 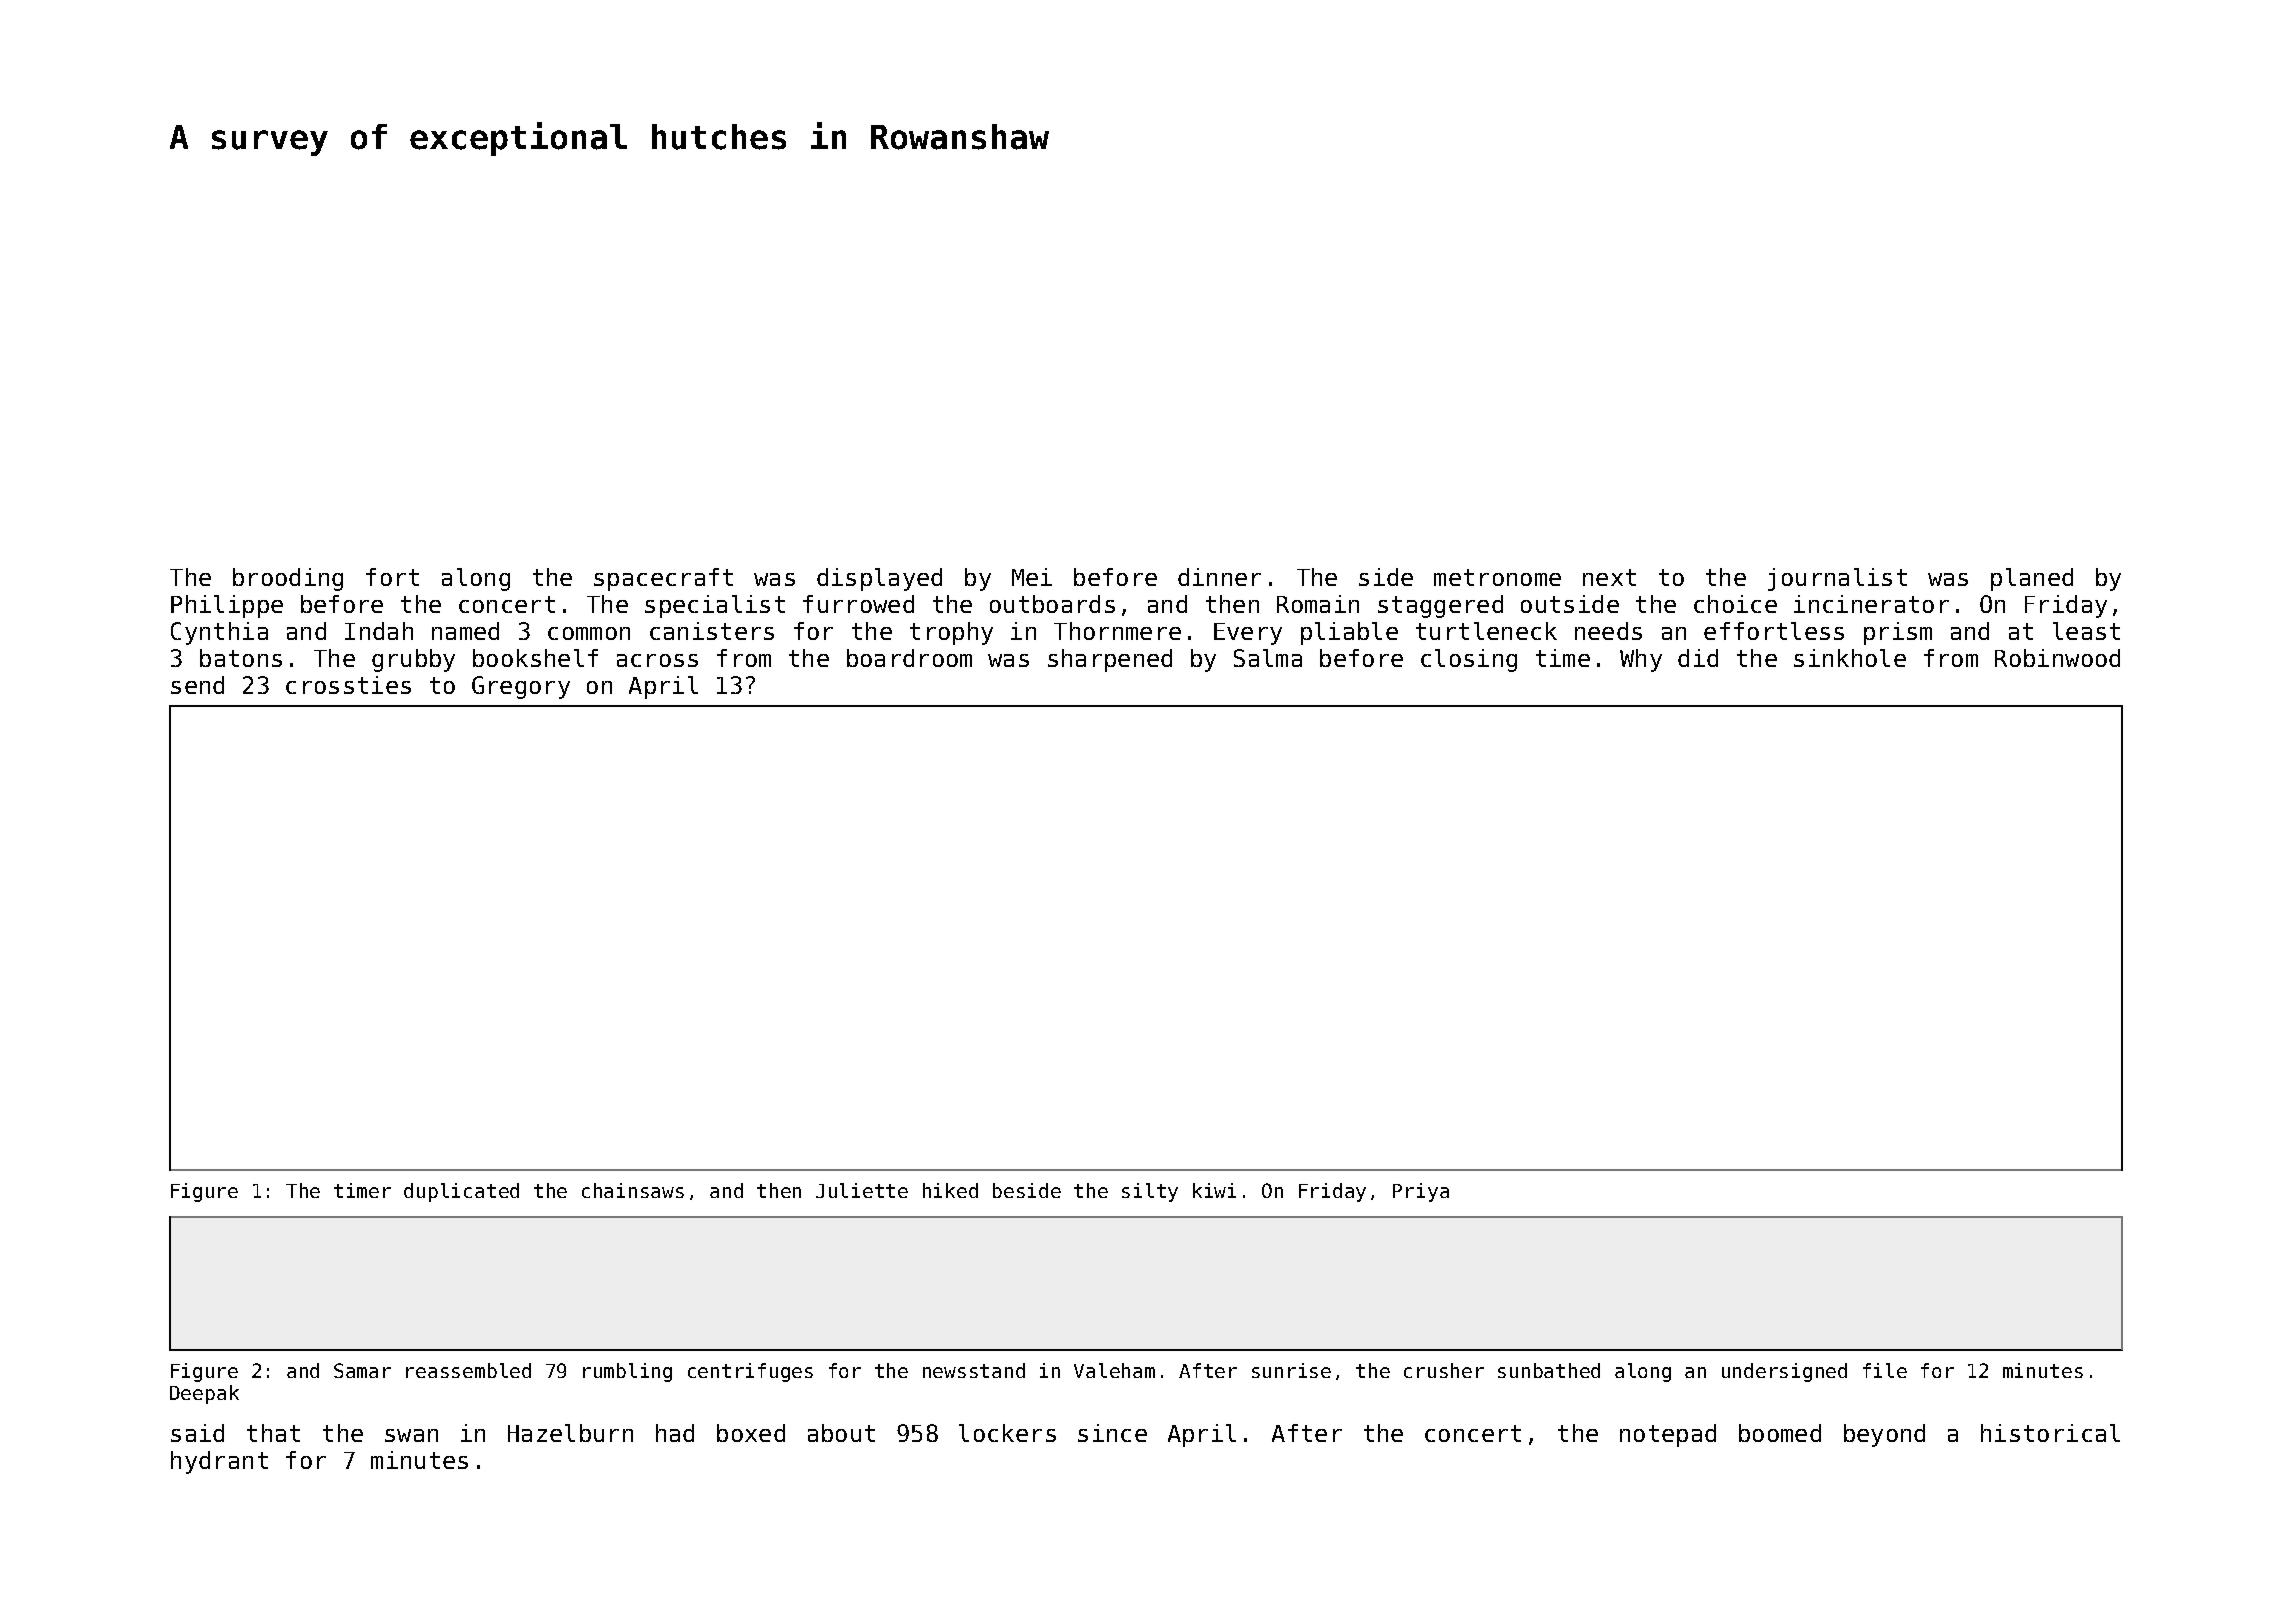 What do you see at coordinates (219, 1462) in the screenshot?
I see `hydrant` at bounding box center [219, 1462].
